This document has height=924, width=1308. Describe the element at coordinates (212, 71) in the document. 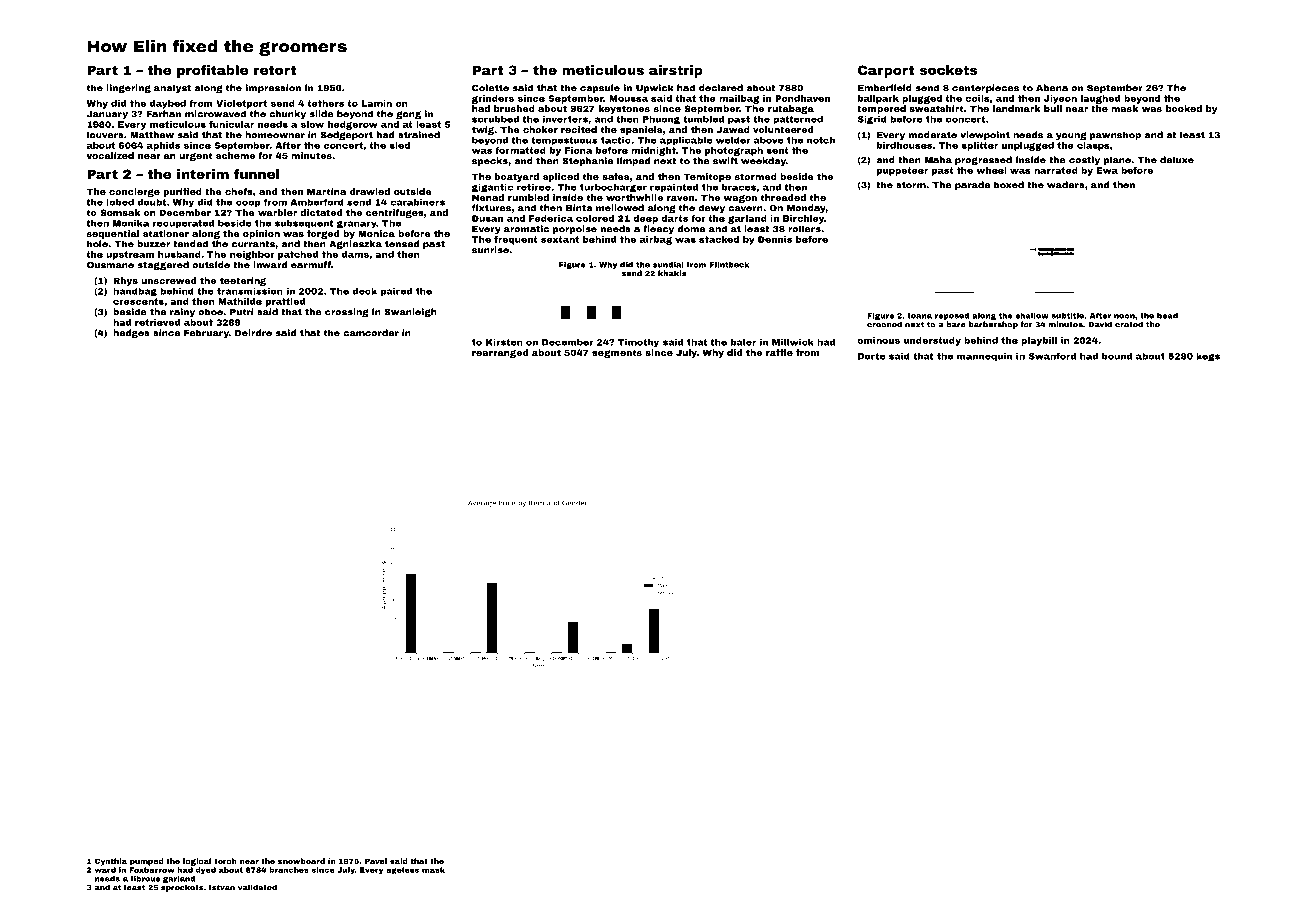

I see `profitable` at that location.
